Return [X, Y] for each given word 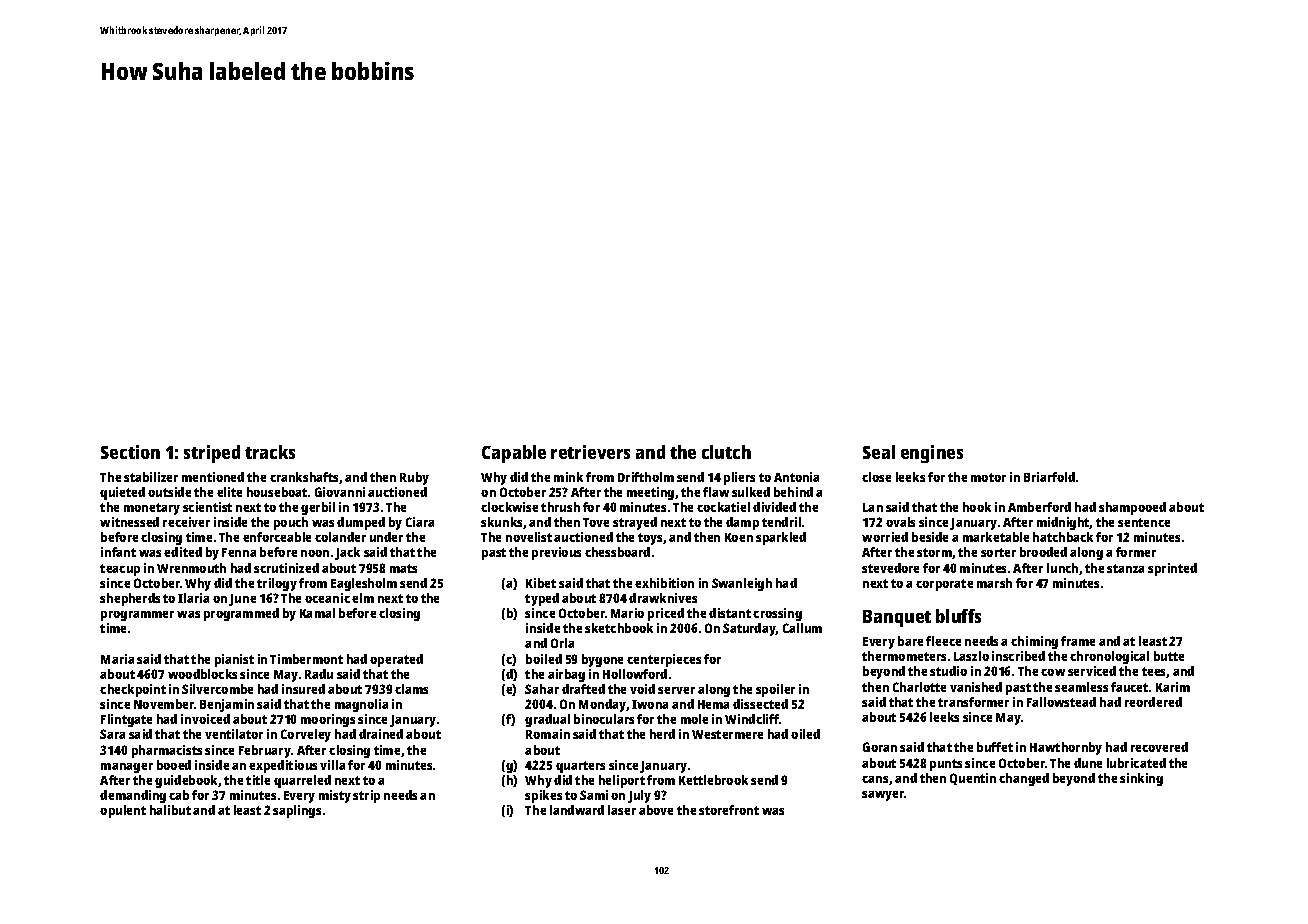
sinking [1141, 779]
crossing [777, 614]
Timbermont [306, 659]
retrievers [590, 452]
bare [910, 641]
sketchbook [619, 628]
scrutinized [286, 568]
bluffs [958, 616]
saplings [297, 811]
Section [130, 452]
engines [932, 454]
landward [577, 810]
